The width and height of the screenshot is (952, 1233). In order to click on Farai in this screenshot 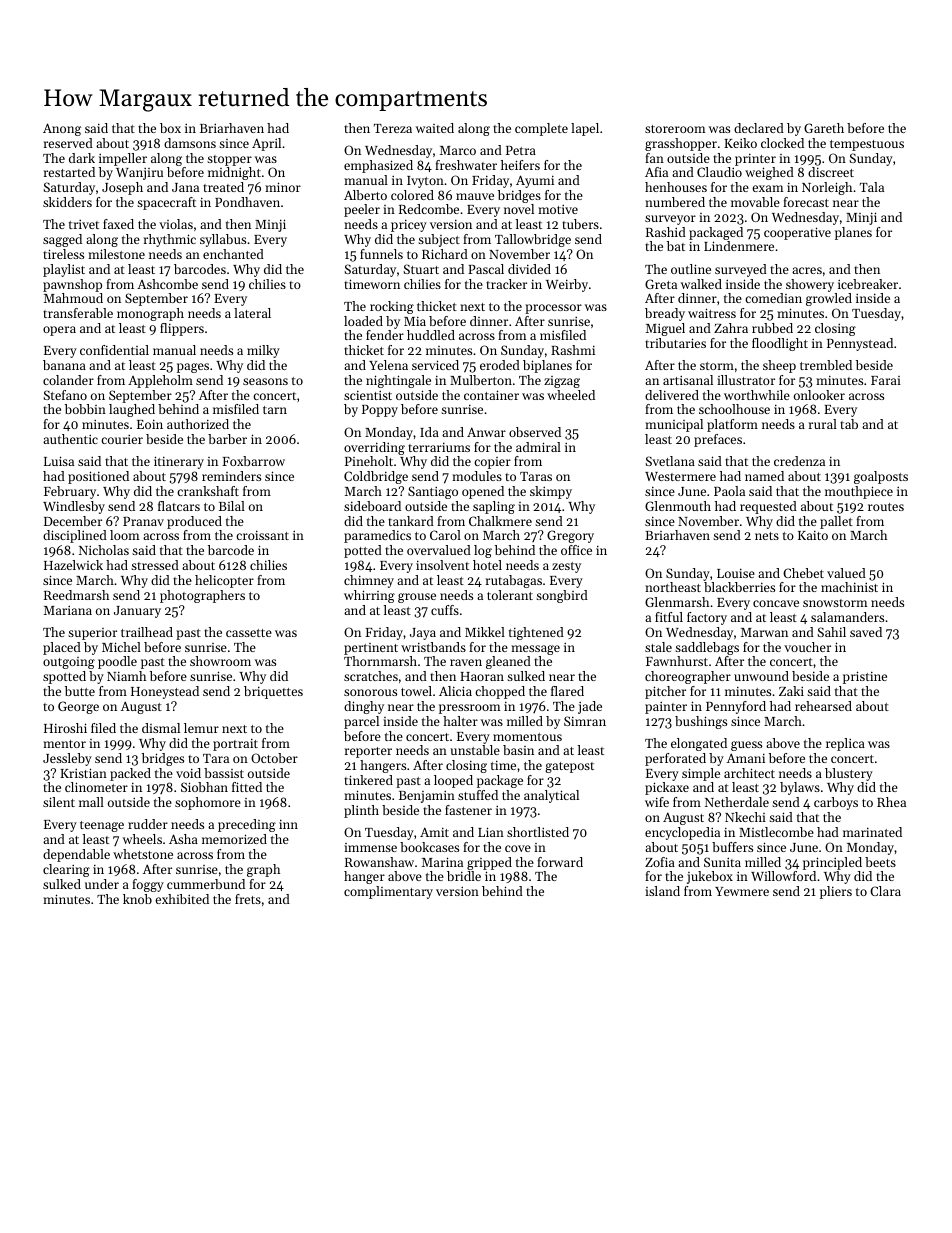, I will do `click(886, 380)`.
